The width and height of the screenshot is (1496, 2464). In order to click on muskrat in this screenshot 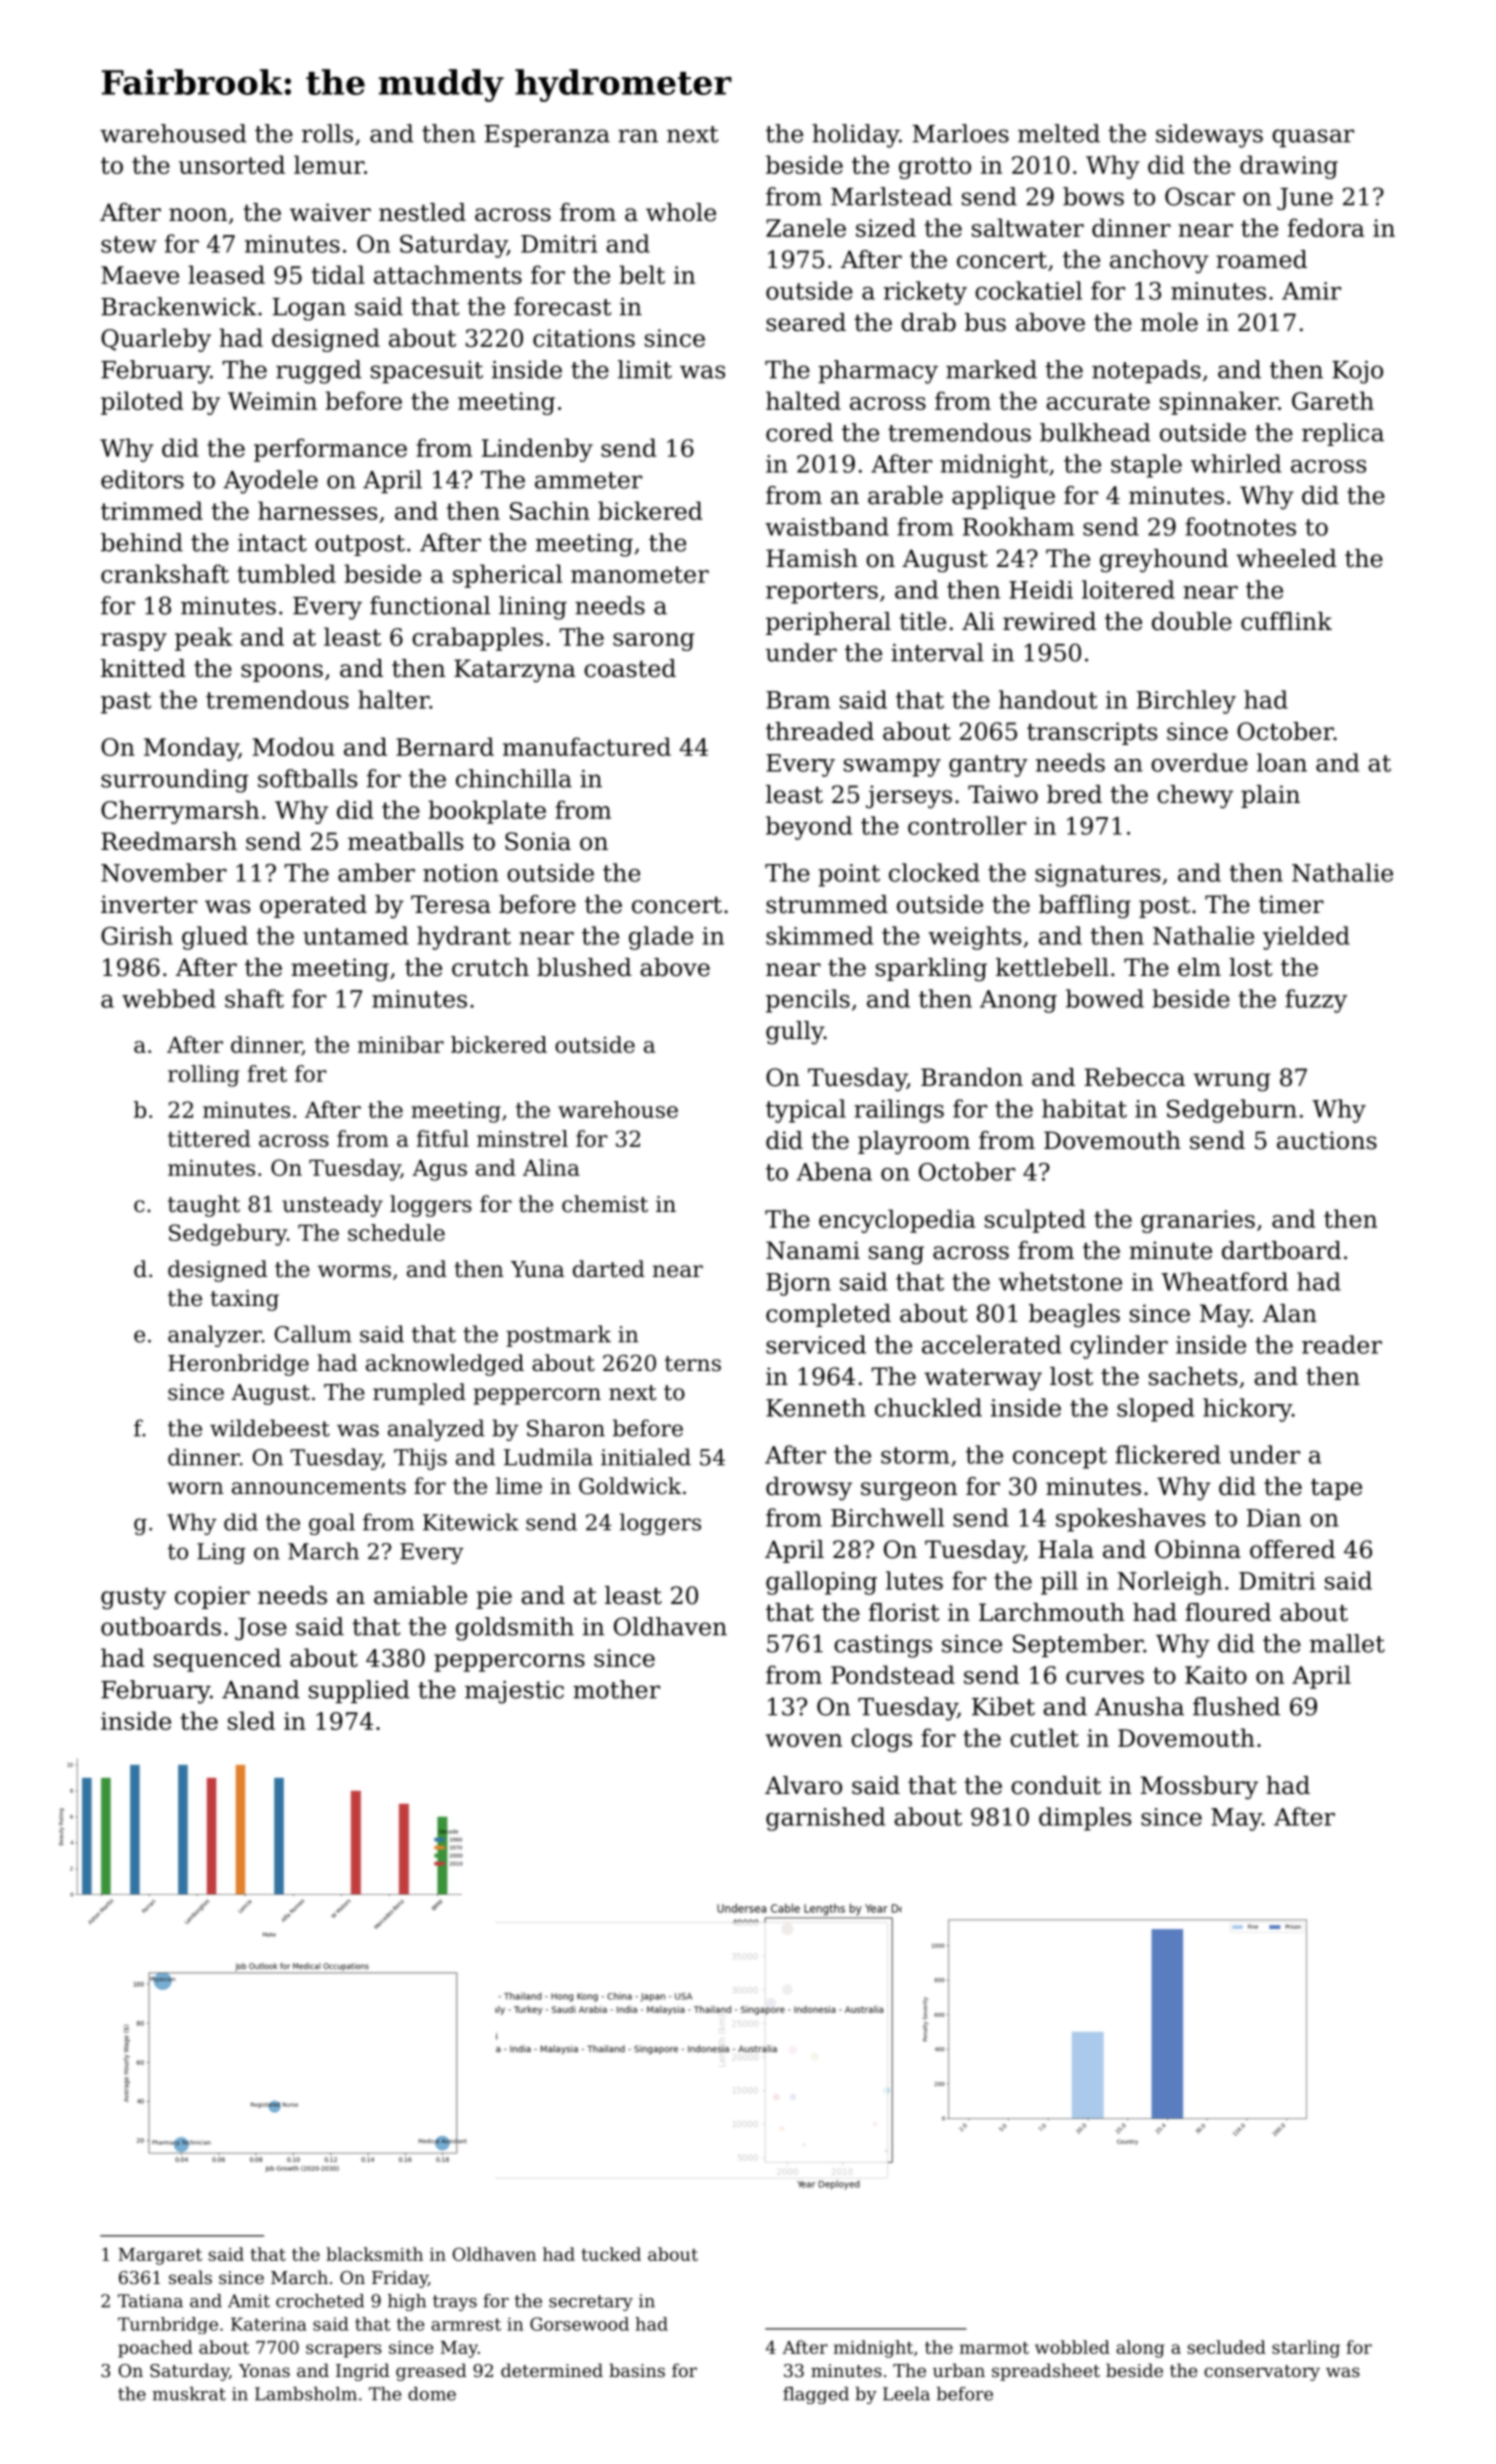, I will do `click(189, 2394)`.
